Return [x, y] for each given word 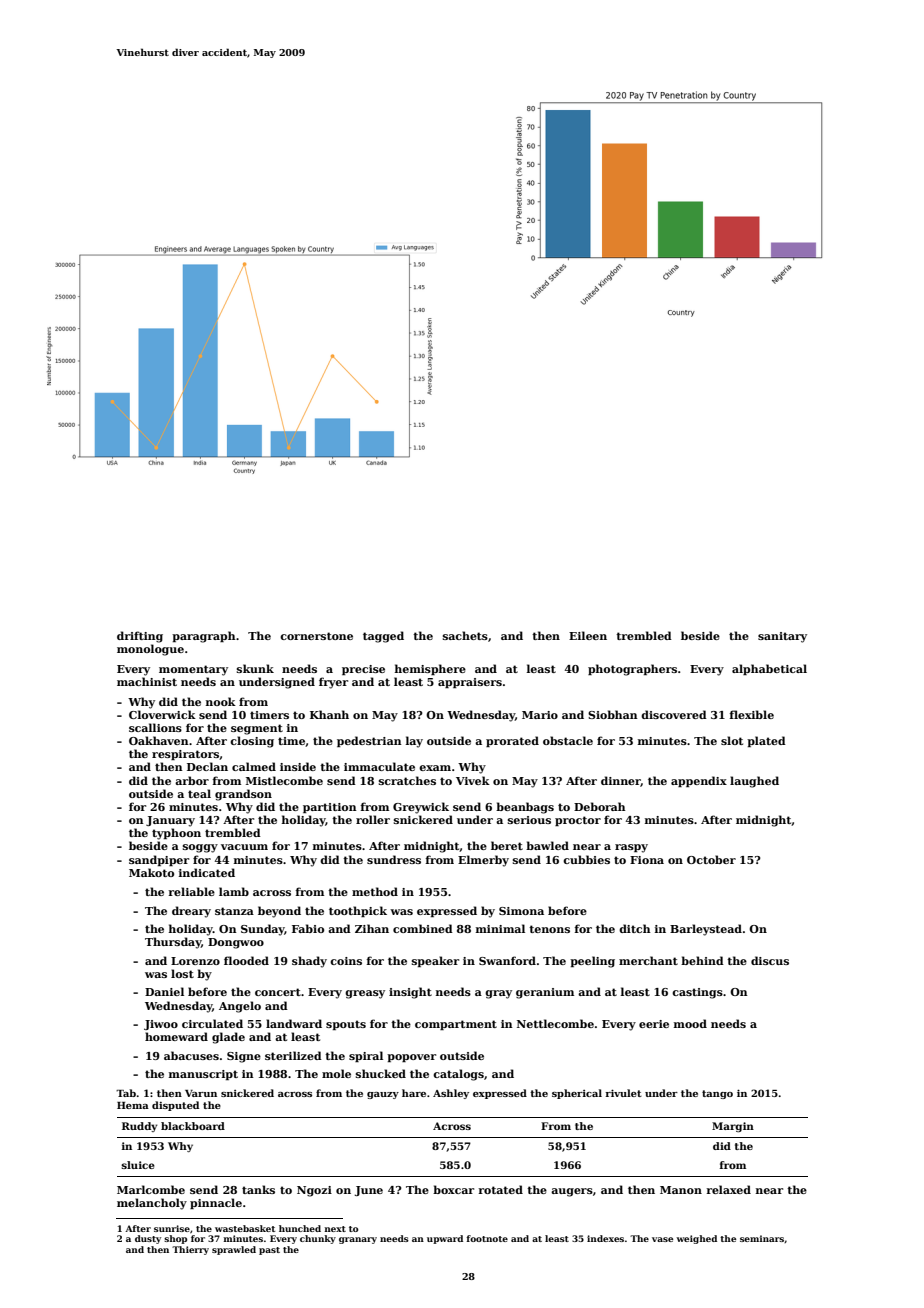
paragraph [204, 637]
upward [445, 1239]
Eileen [588, 635]
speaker [435, 961]
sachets [465, 635]
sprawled [234, 1250]
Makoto [151, 872]
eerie [654, 1024]
